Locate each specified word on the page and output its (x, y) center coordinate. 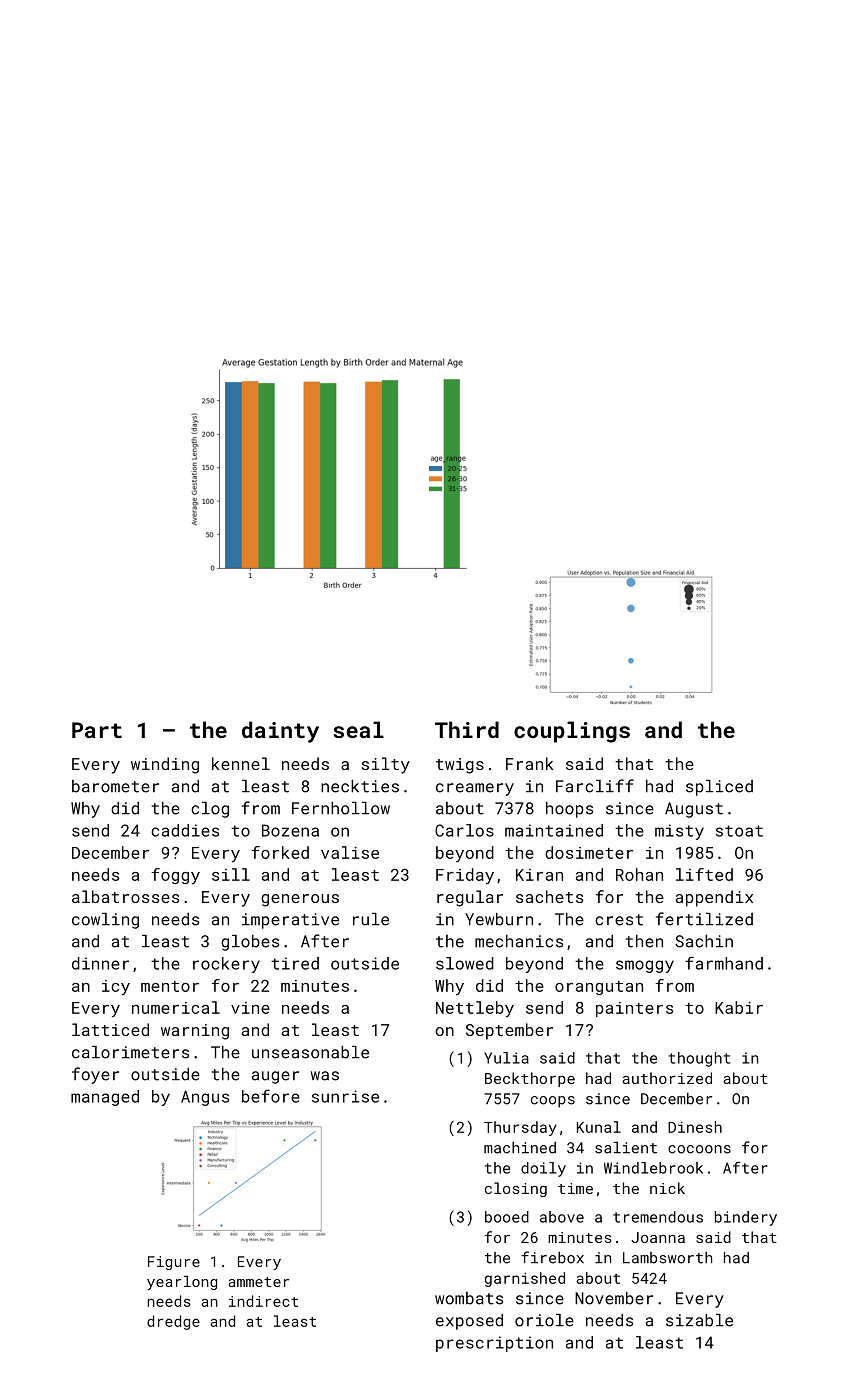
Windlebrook (653, 1168)
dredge (173, 1322)
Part (97, 730)
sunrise (345, 1096)
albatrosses (125, 896)
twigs (460, 766)
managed (105, 1098)
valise (350, 852)
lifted (704, 874)
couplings (572, 732)
